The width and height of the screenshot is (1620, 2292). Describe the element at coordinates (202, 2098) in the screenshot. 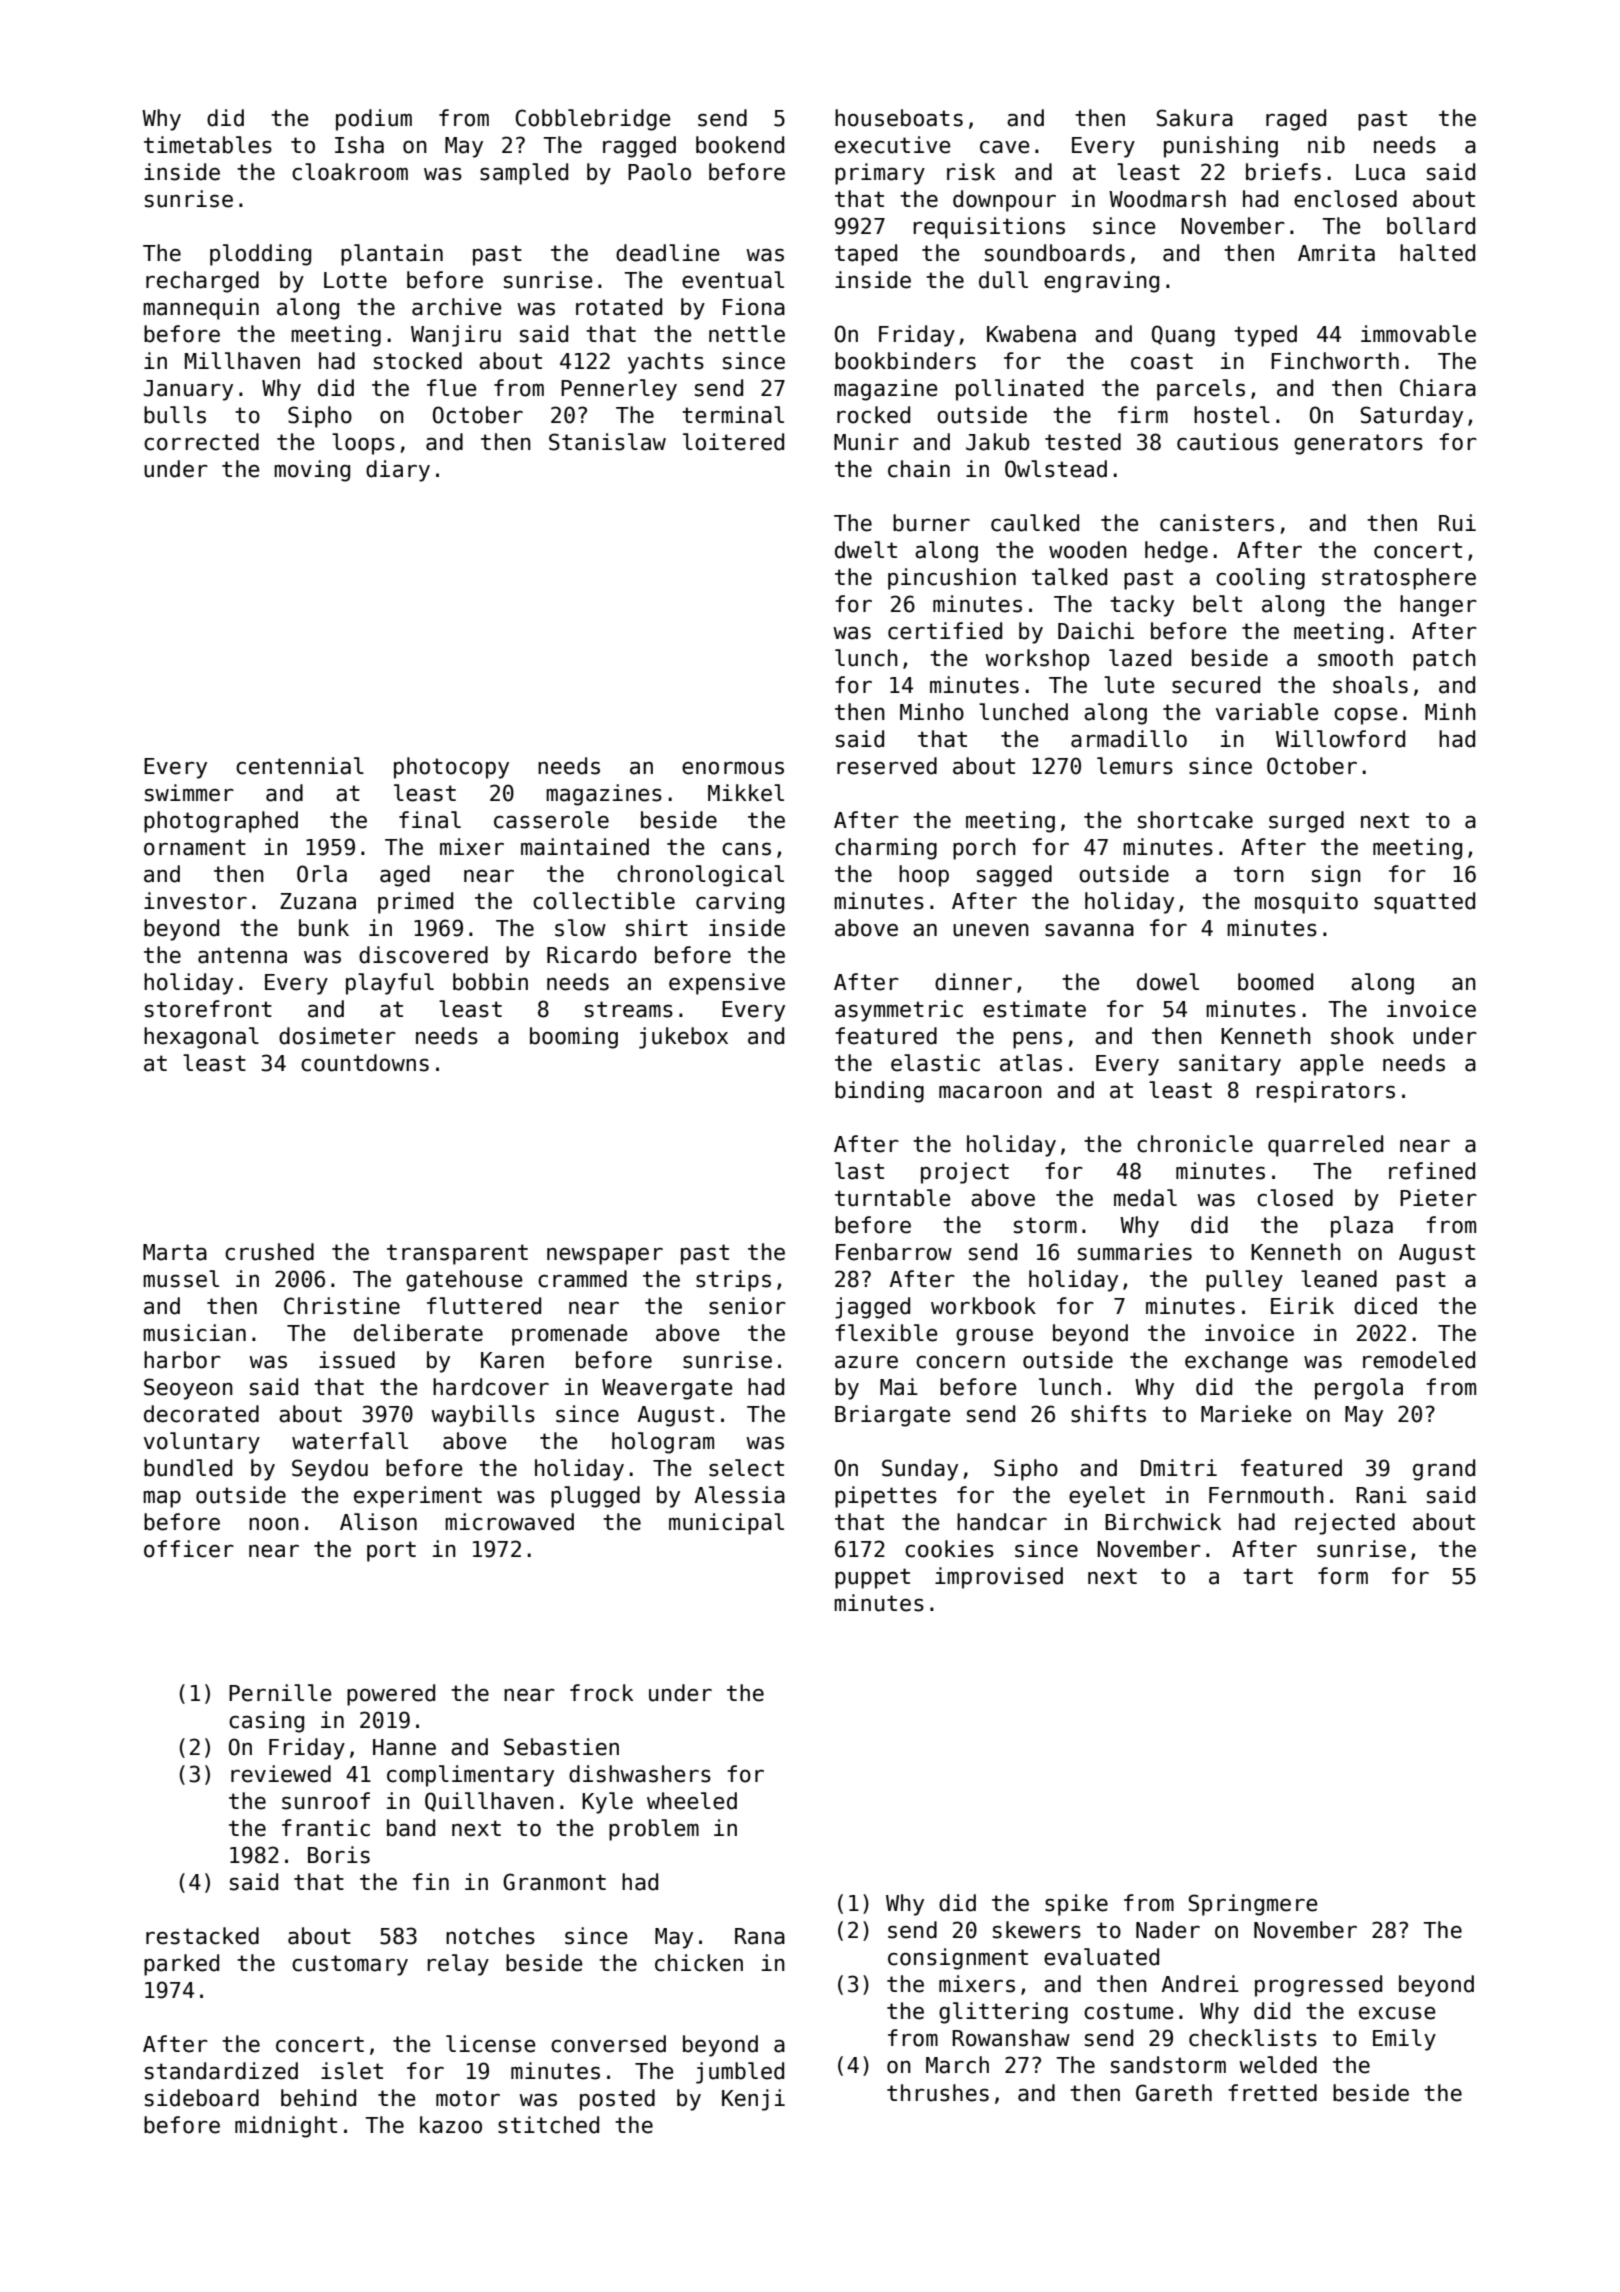

I see `sideboard` at that location.
